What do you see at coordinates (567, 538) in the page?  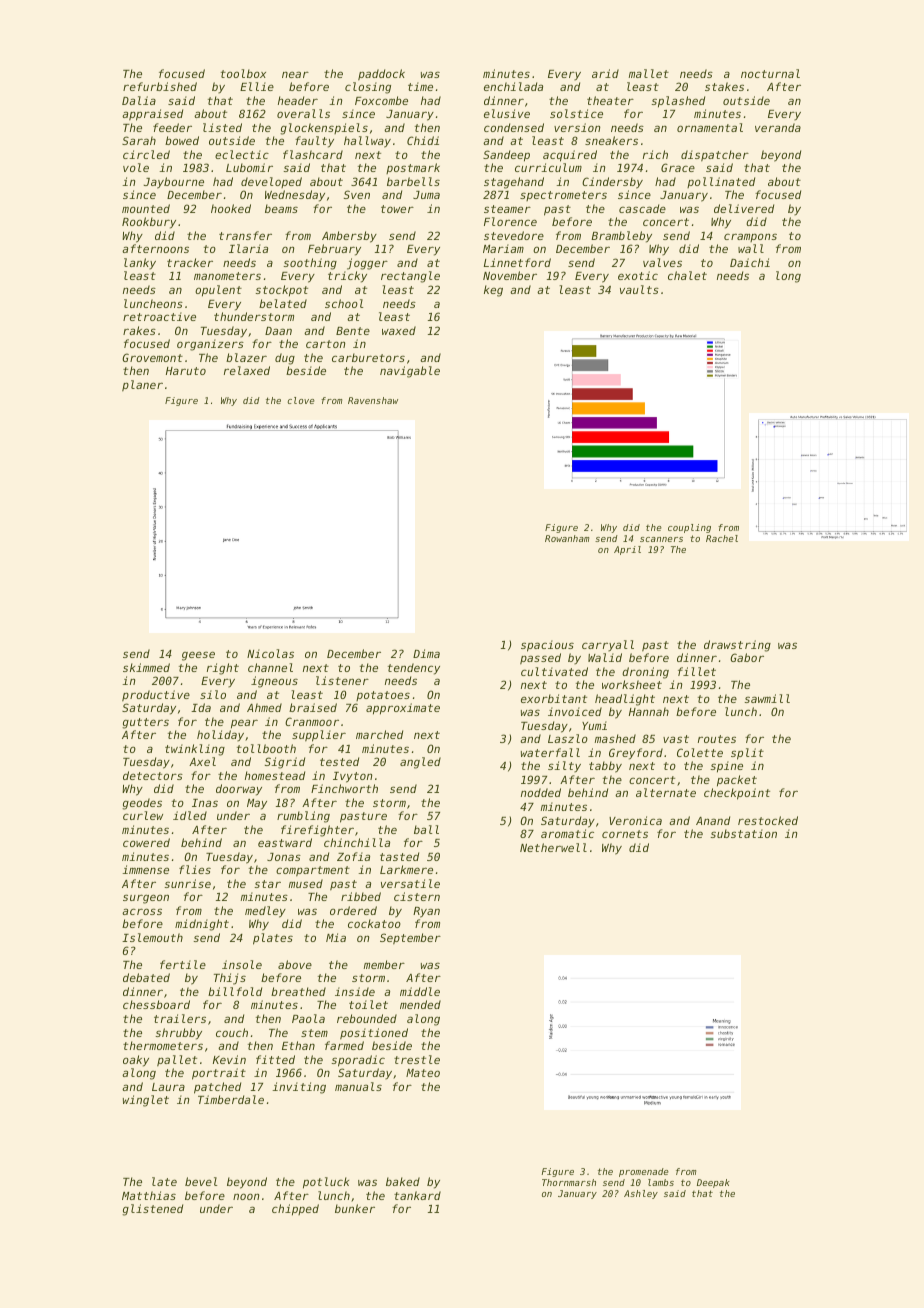 I see `Rowanham` at bounding box center [567, 538].
